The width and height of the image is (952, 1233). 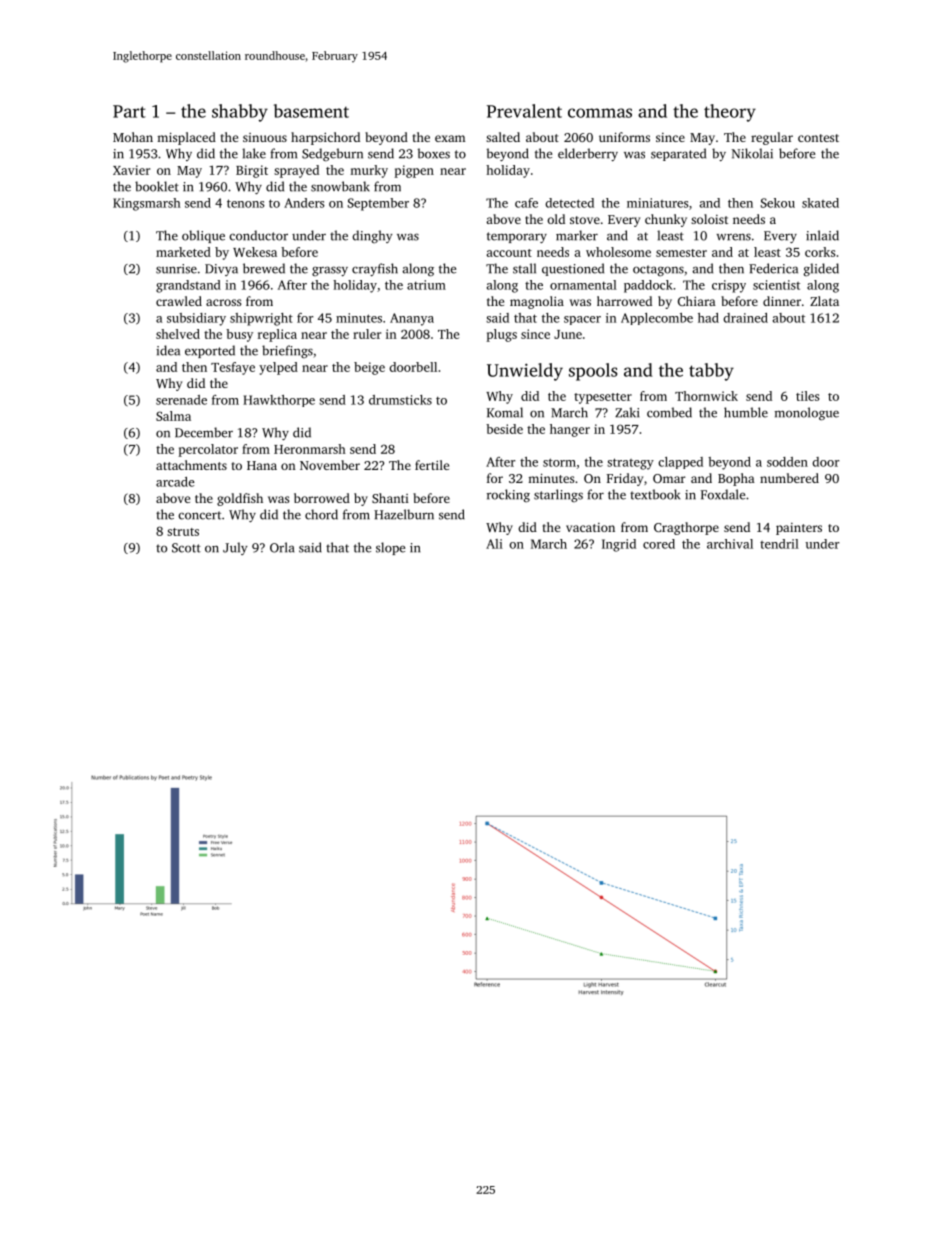 What do you see at coordinates (526, 203) in the image?
I see `cafe` at bounding box center [526, 203].
